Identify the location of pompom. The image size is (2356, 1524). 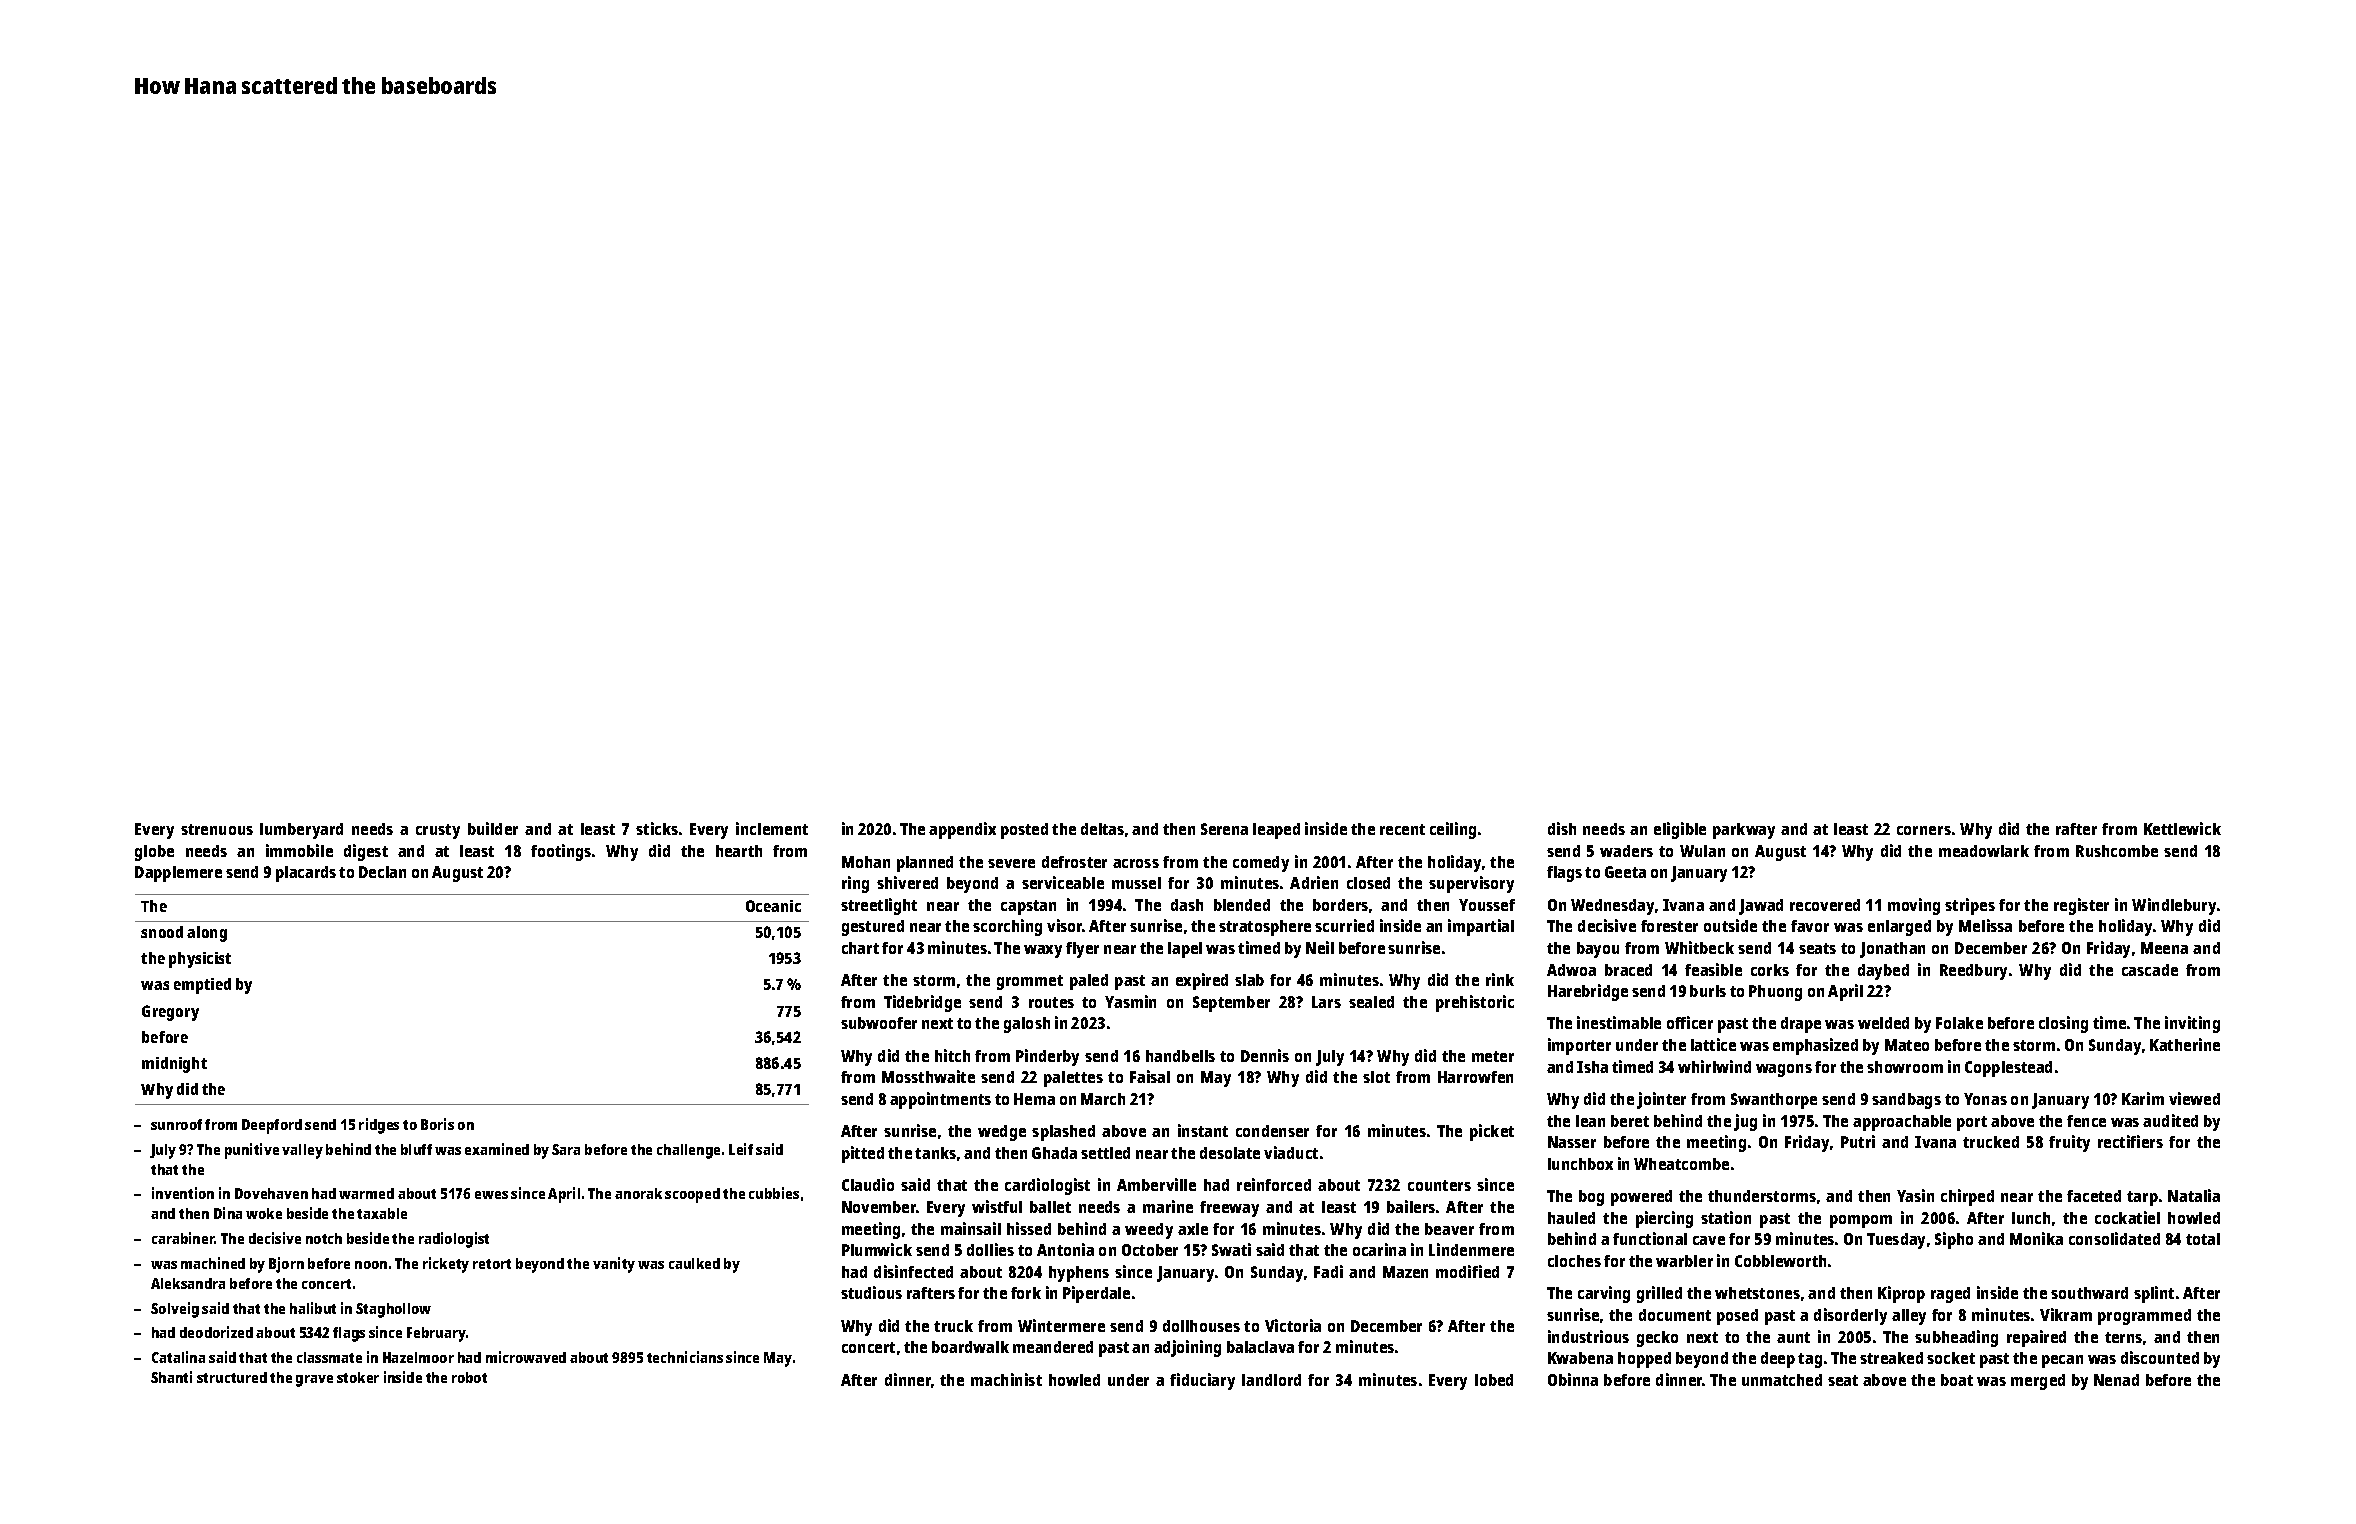
(1861, 1221).
